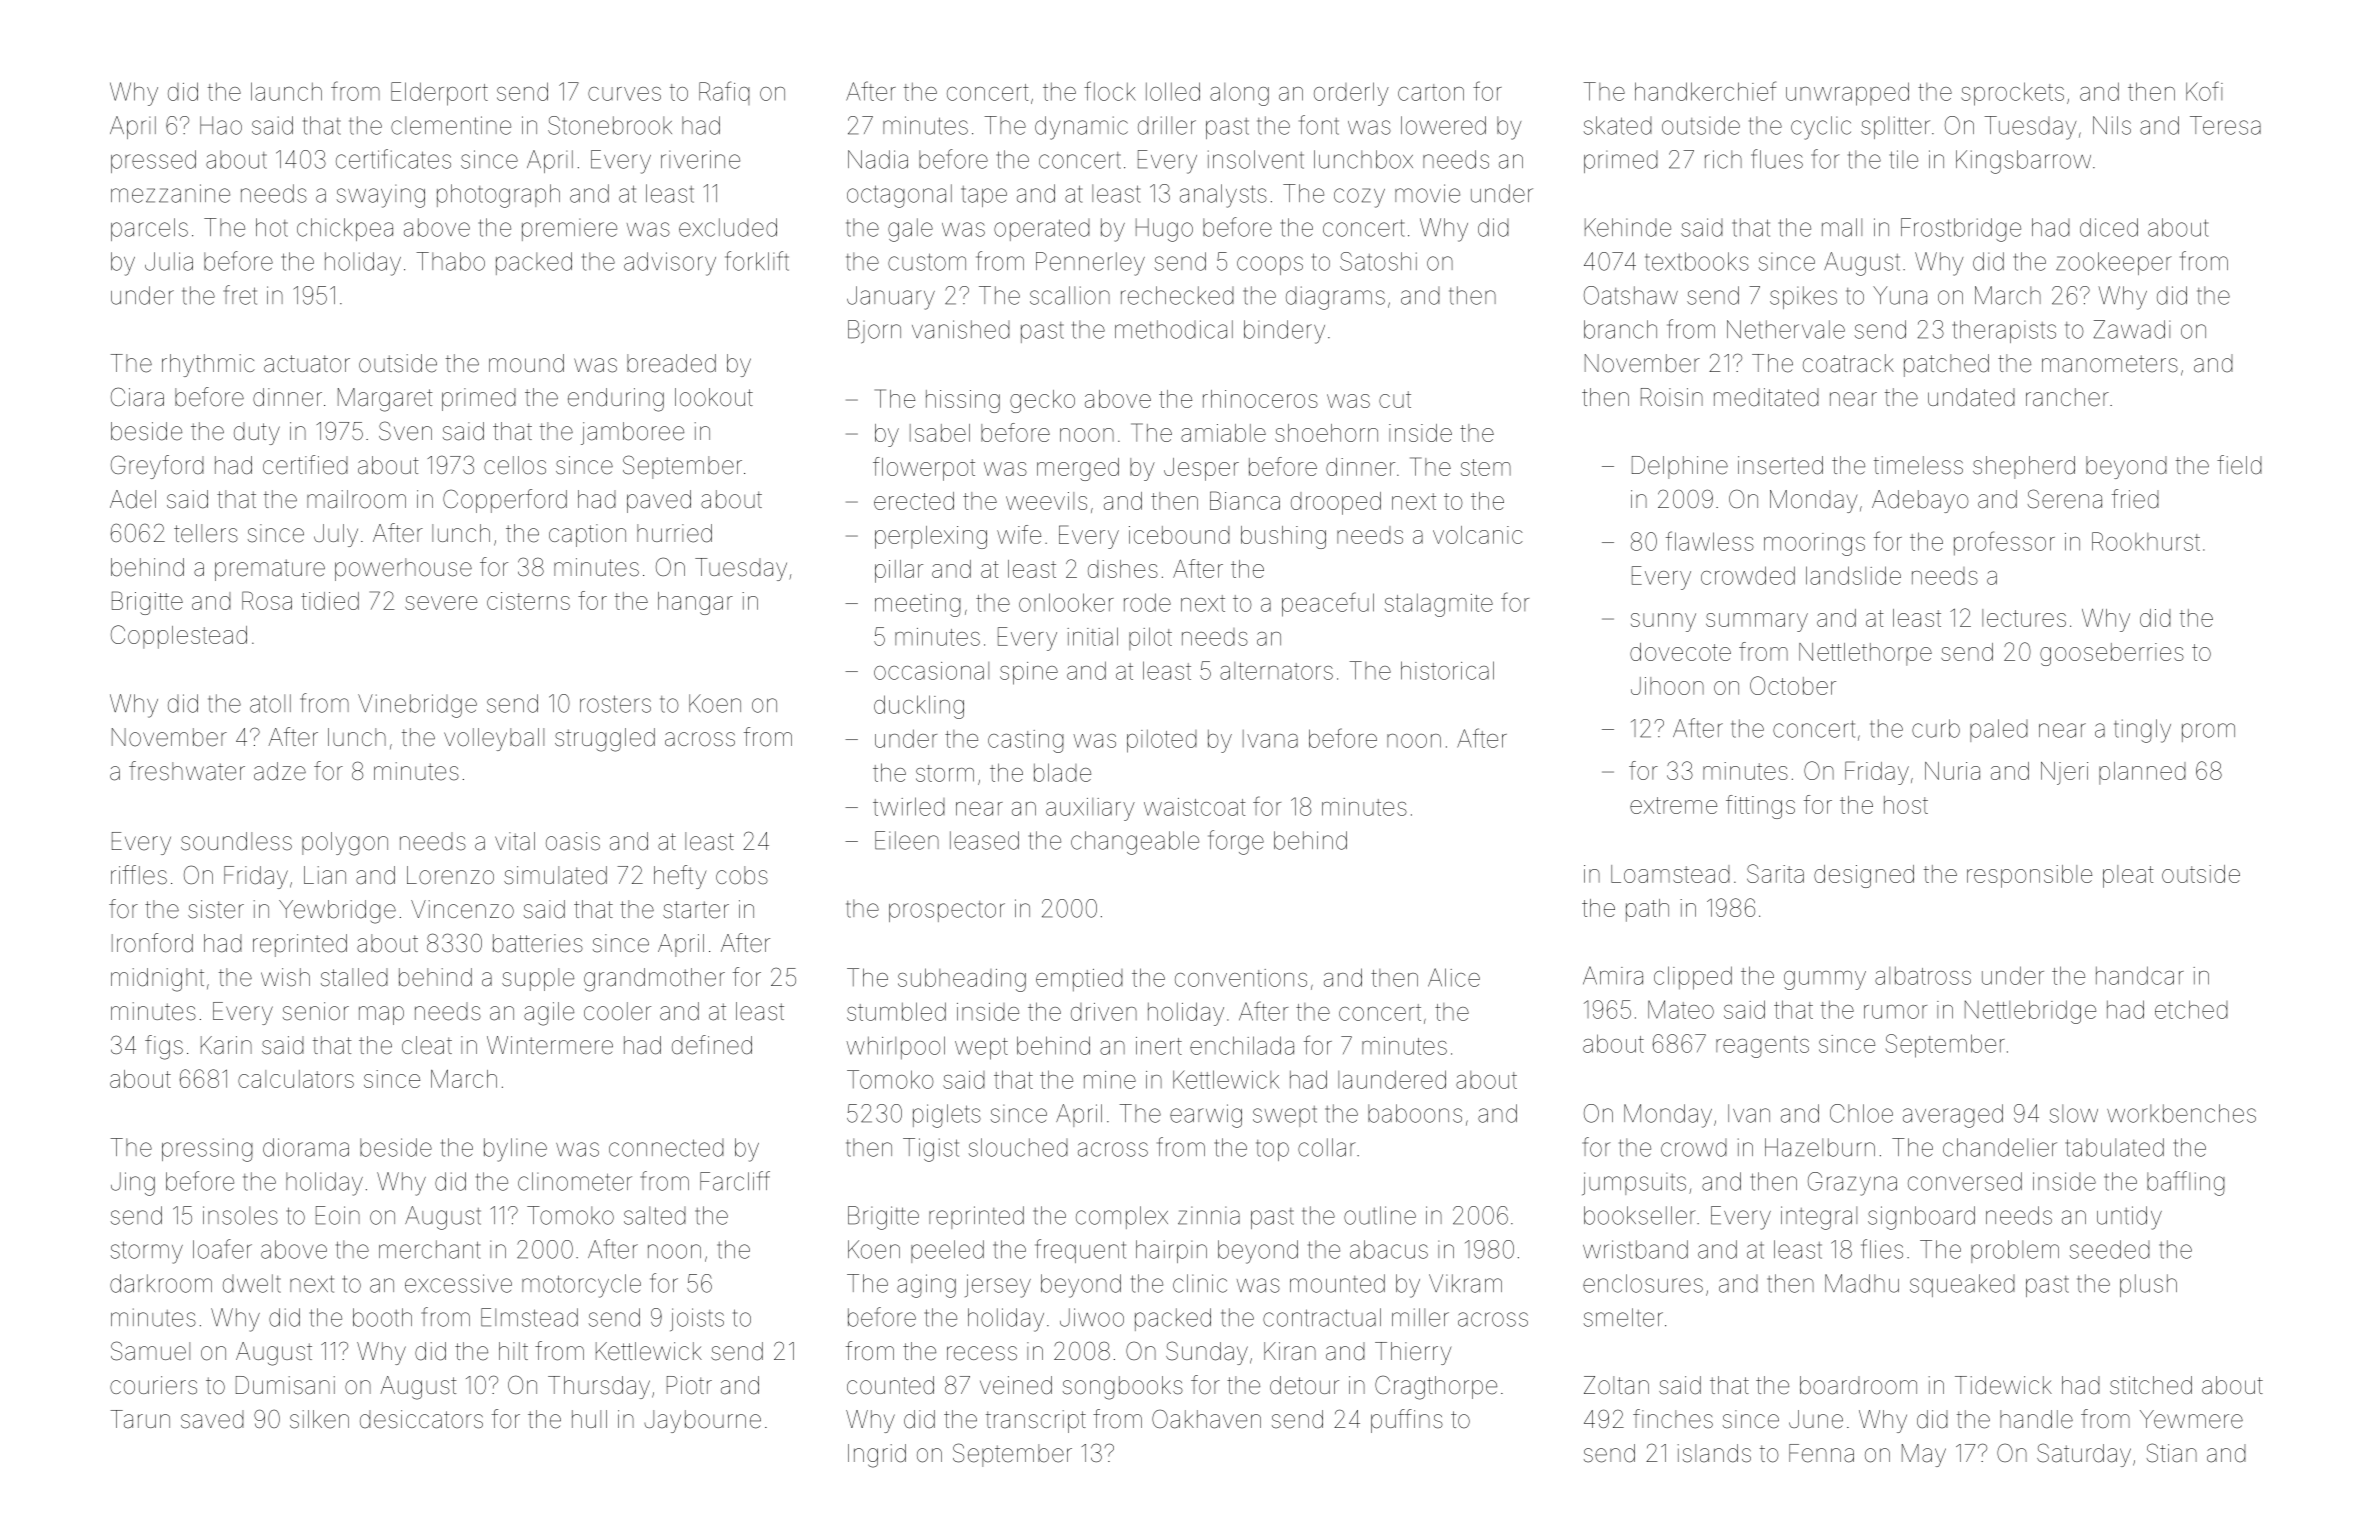  Describe the element at coordinates (221, 125) in the document. I see `Hao` at that location.
